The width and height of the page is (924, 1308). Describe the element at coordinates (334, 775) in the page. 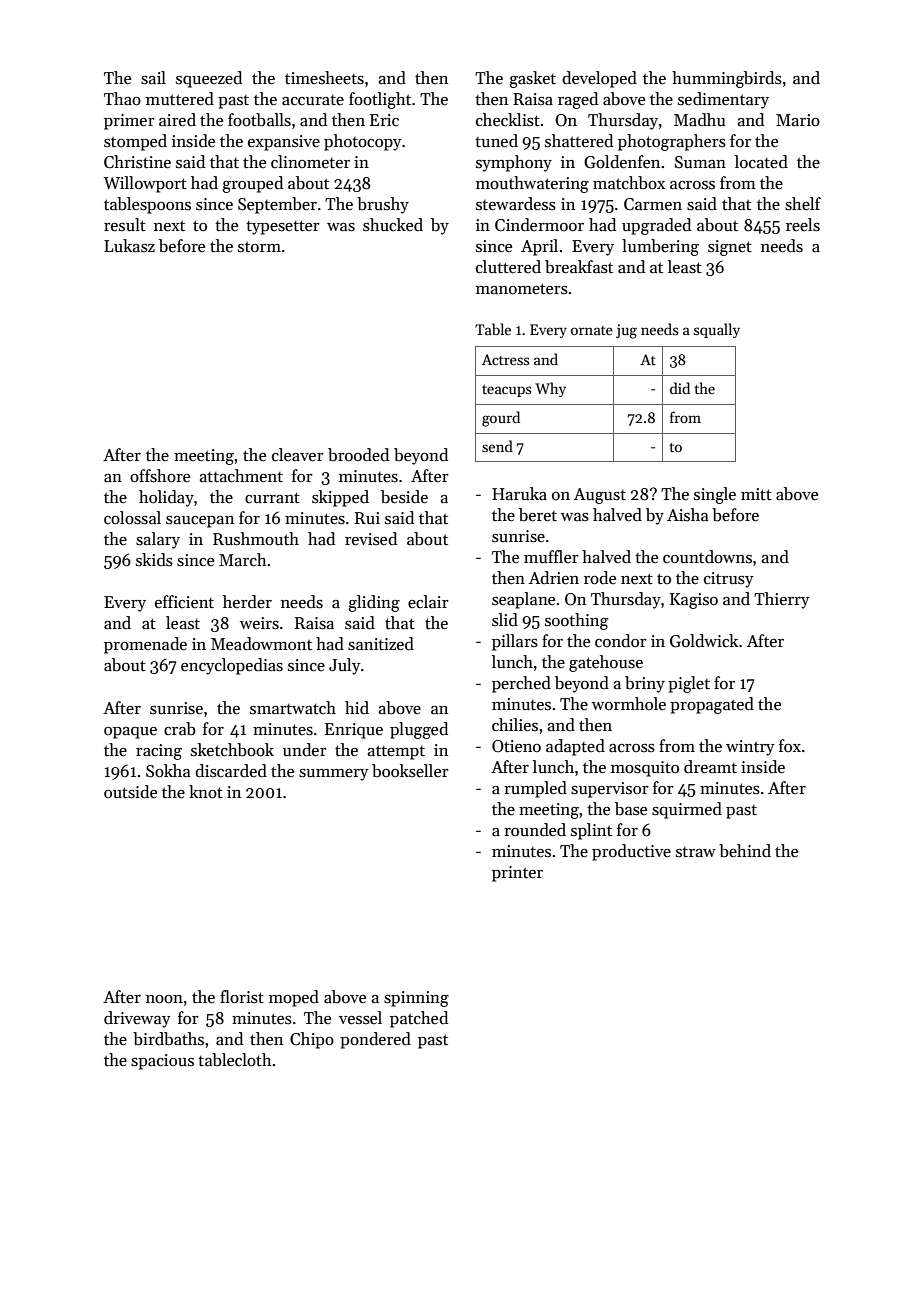

I see `summery` at that location.
